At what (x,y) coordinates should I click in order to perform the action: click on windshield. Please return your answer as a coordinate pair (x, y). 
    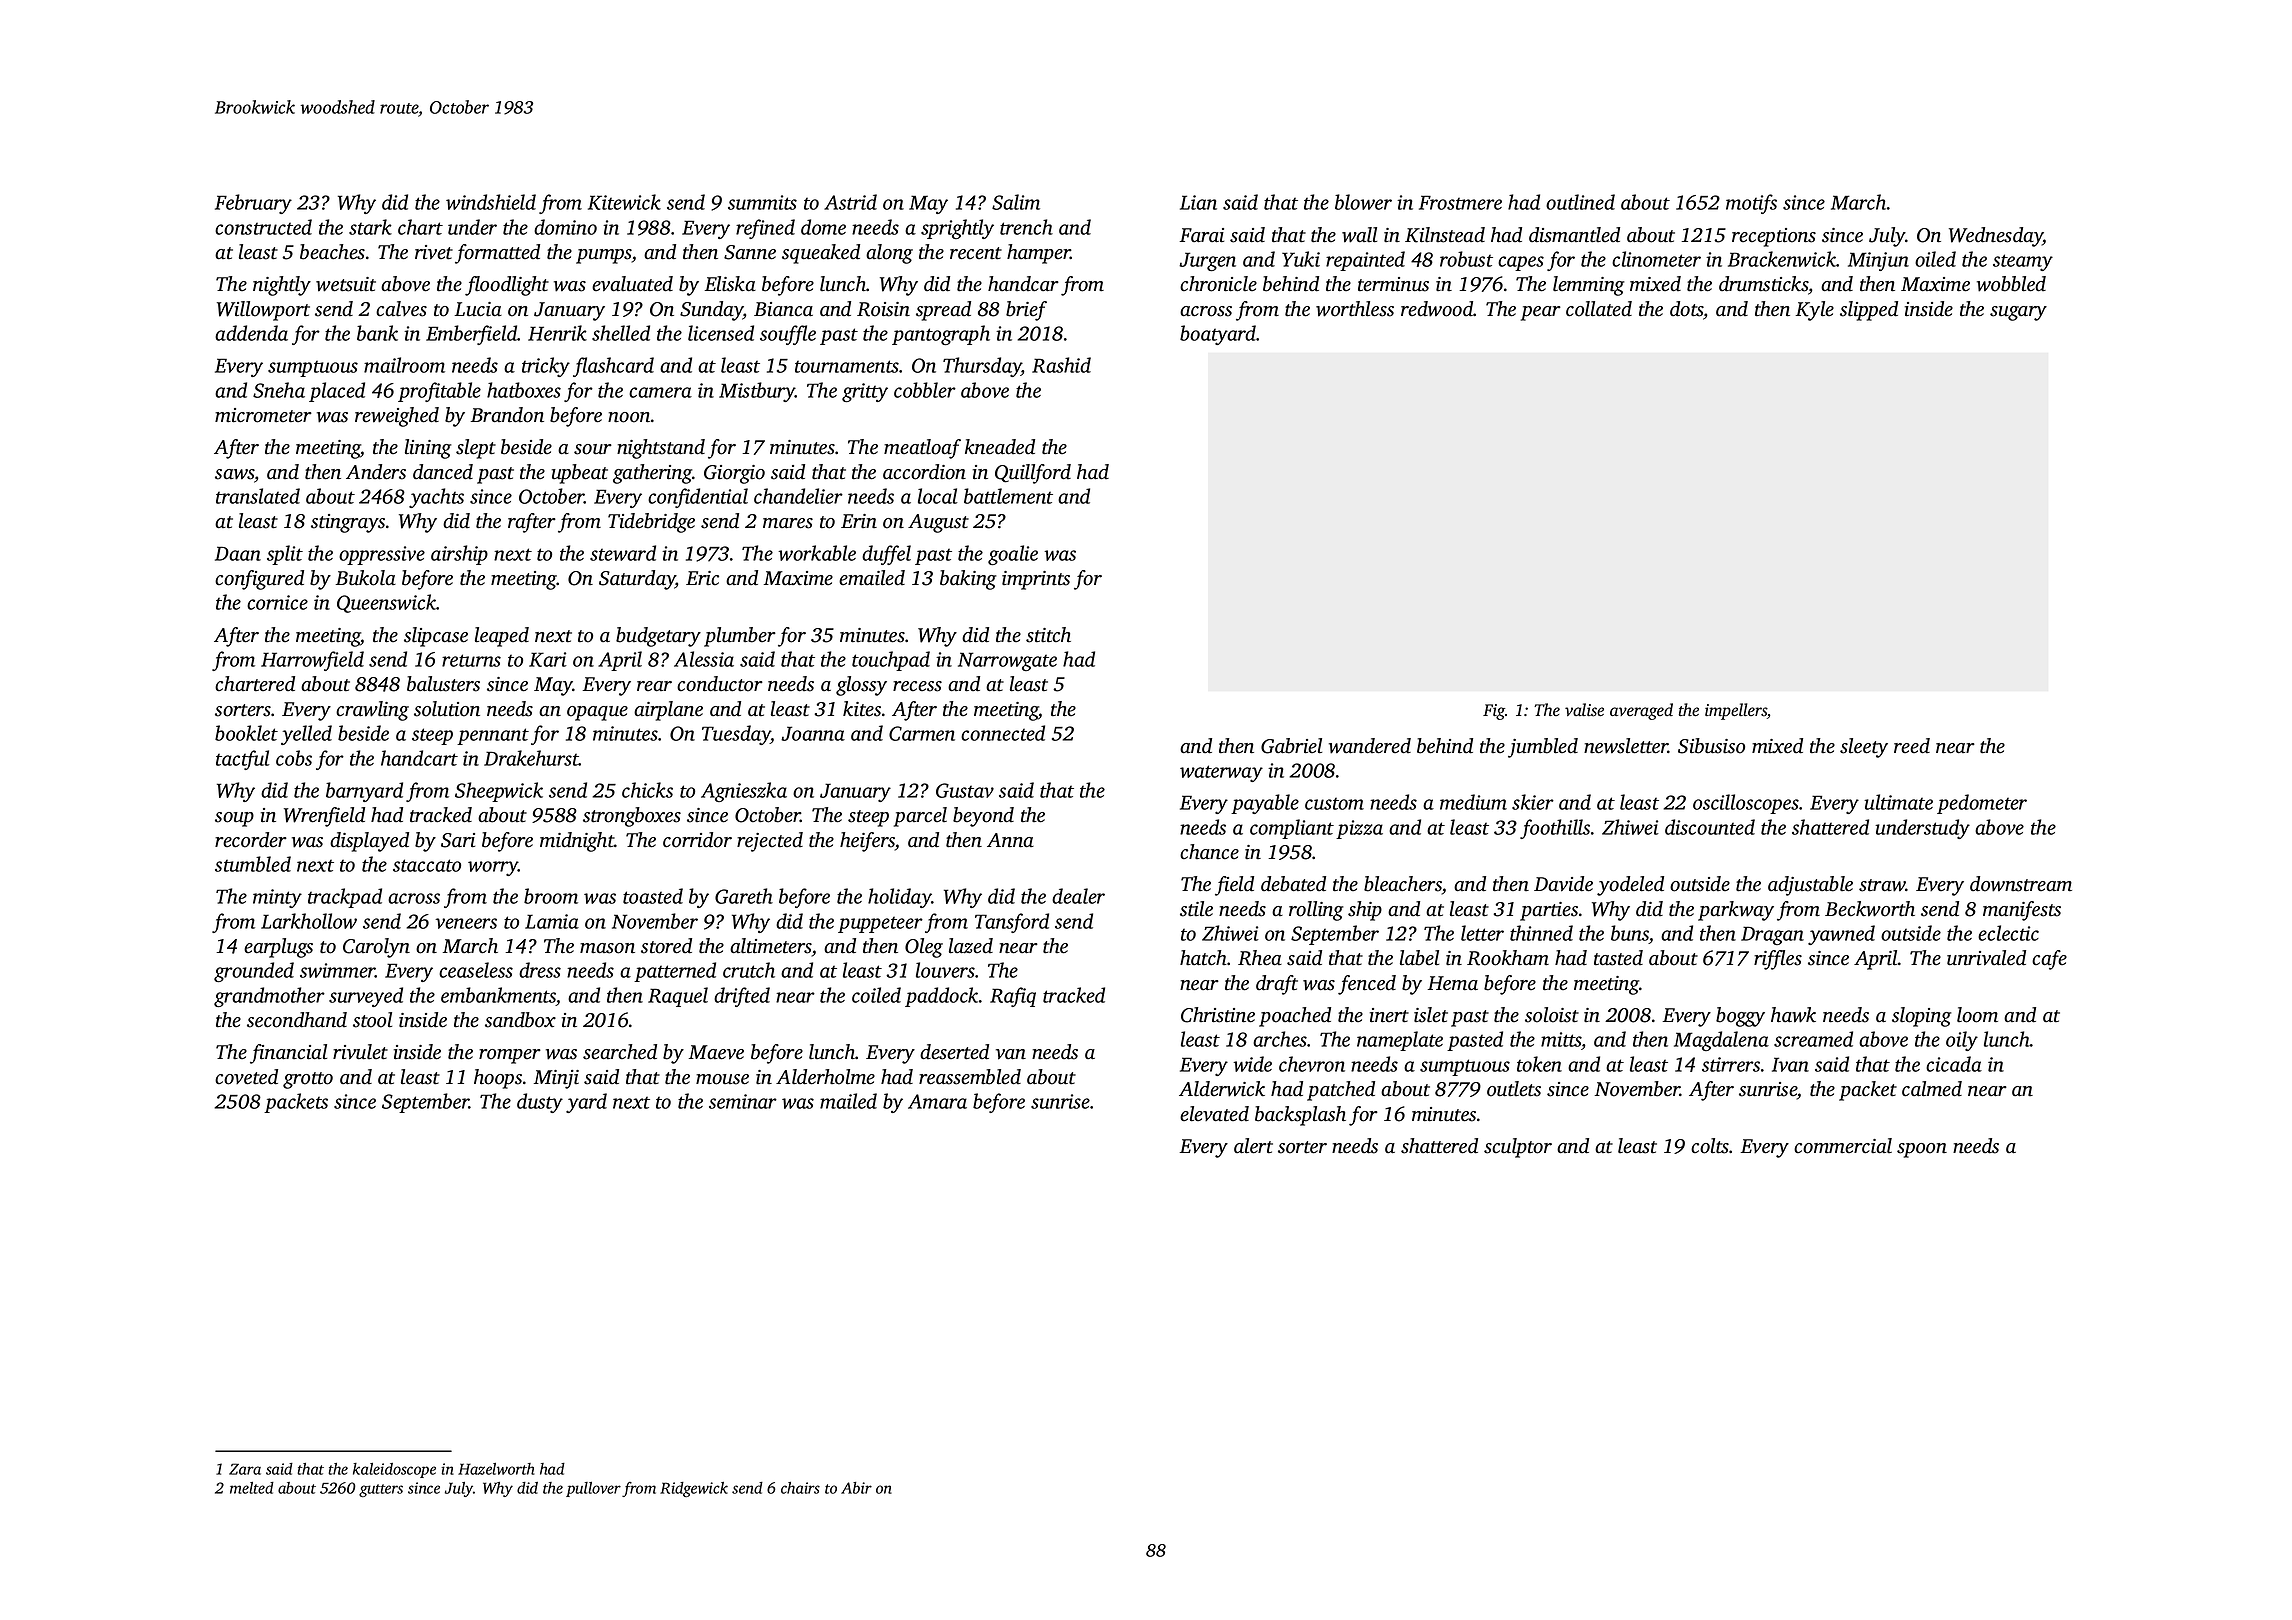
    Looking at the image, I should click on (491, 202).
